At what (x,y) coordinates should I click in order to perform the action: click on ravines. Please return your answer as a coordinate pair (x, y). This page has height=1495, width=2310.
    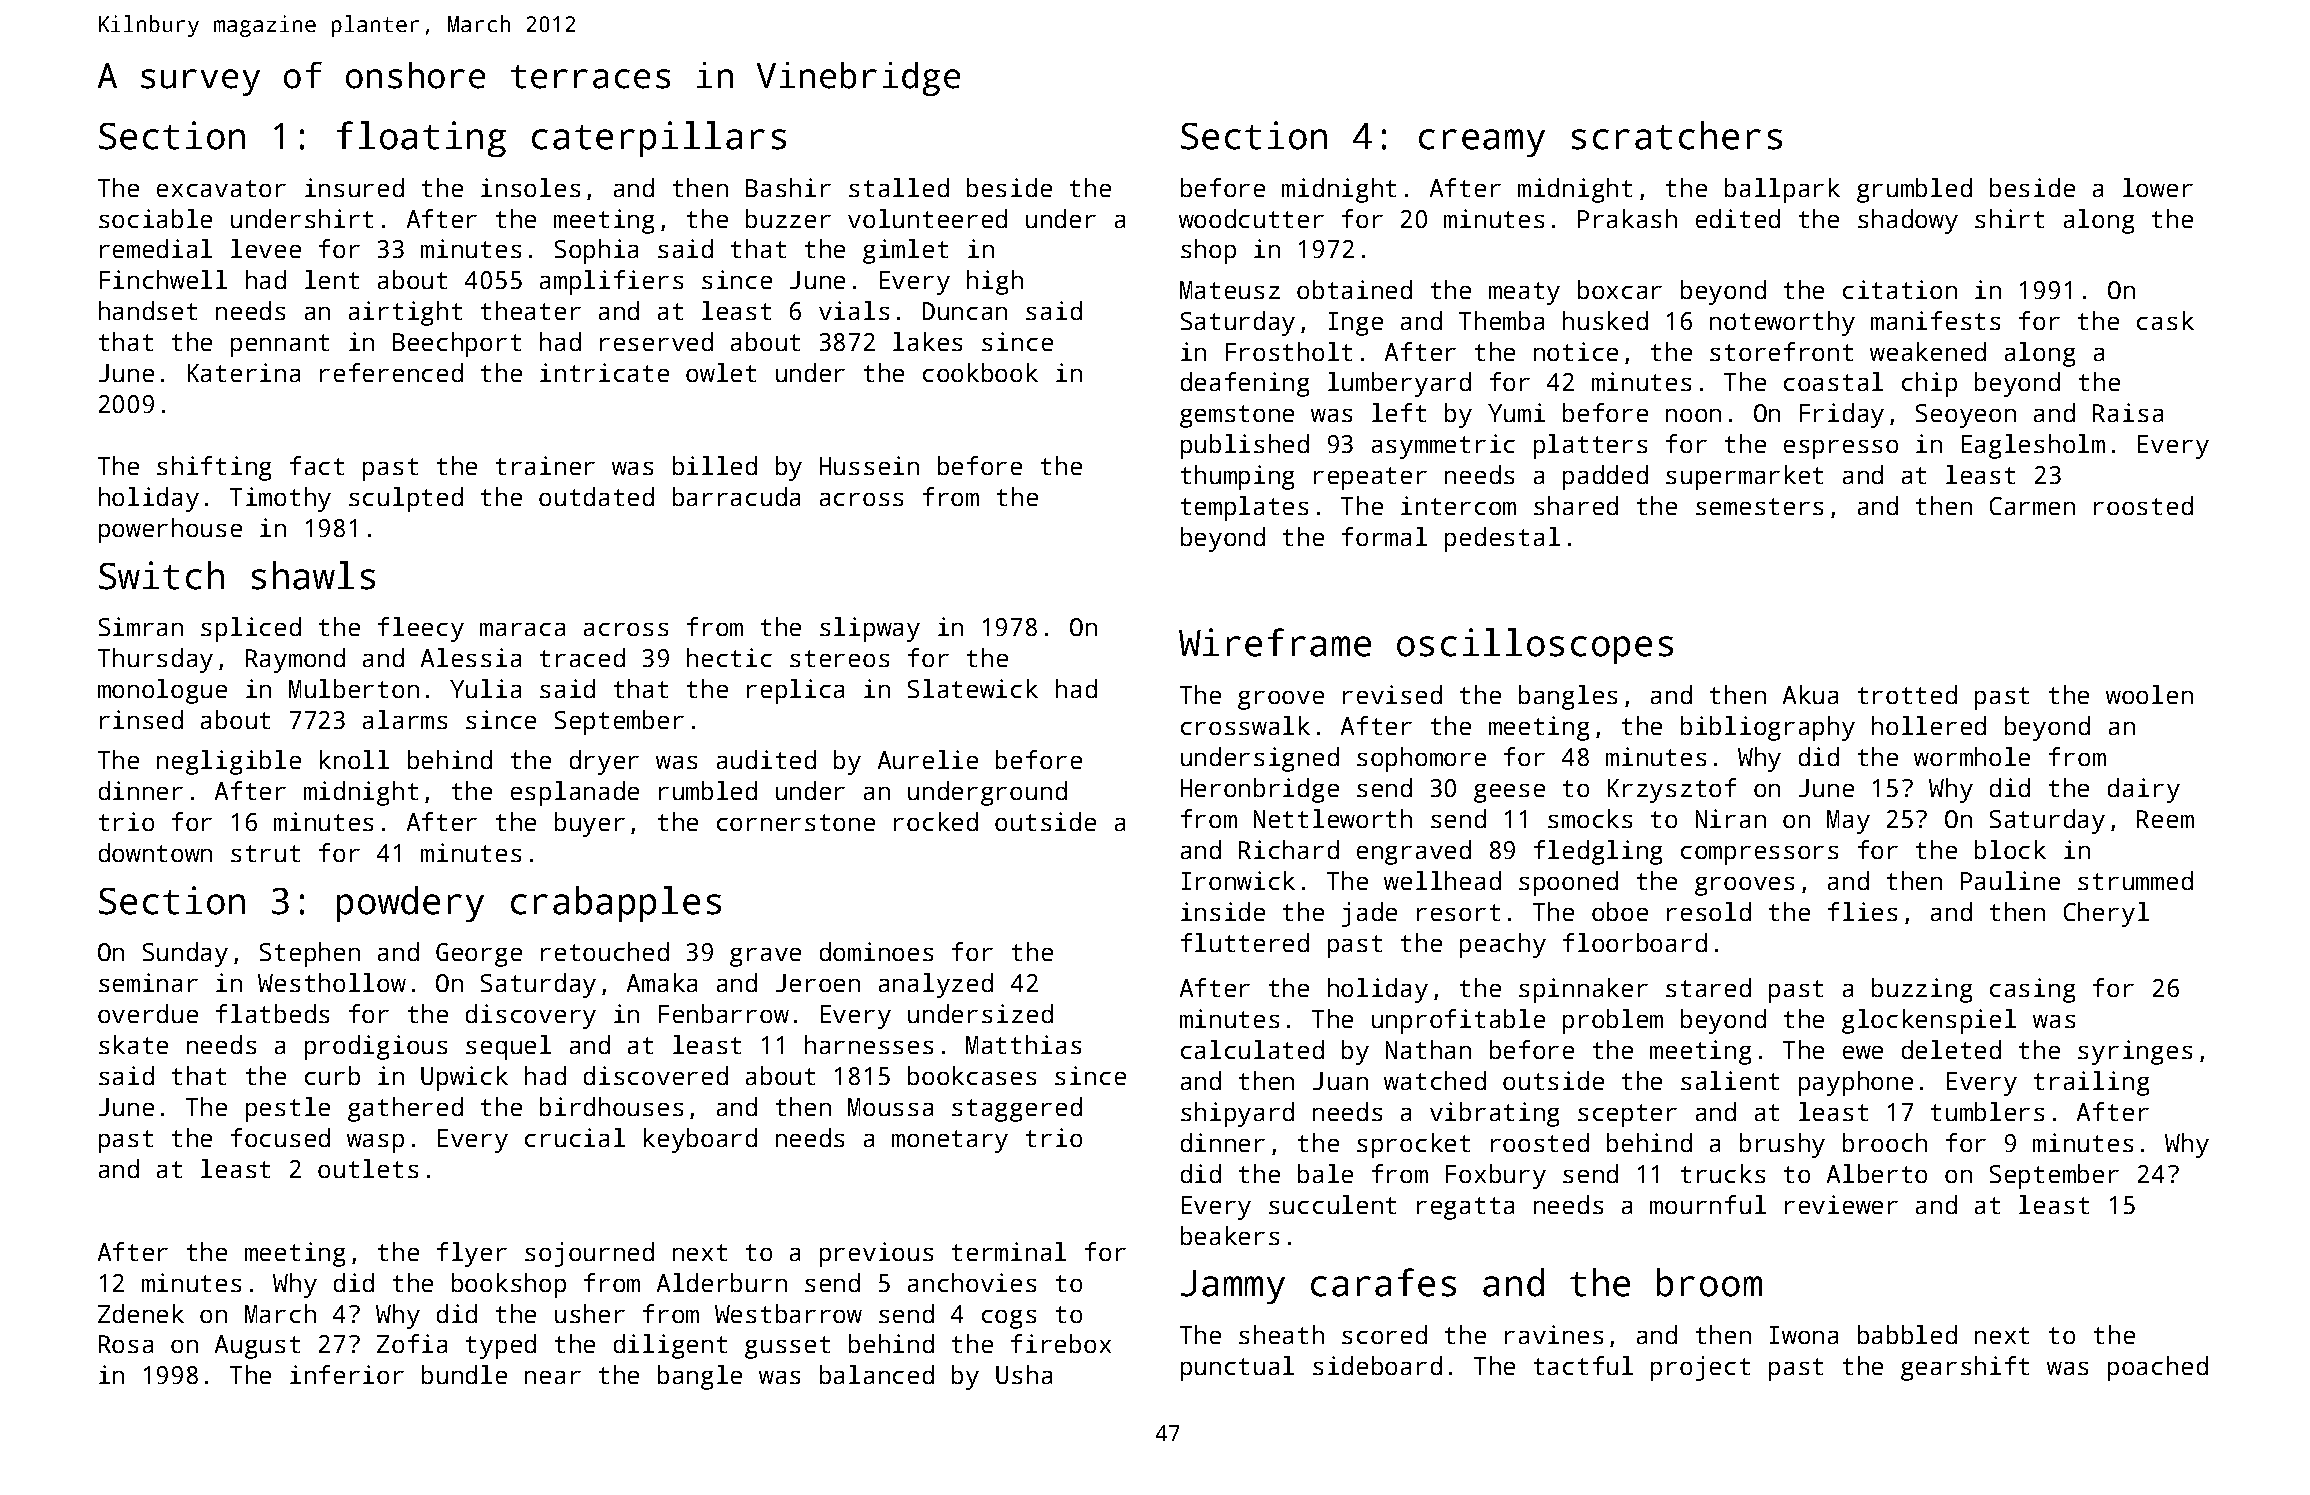
    Looking at the image, I should click on (1554, 1334).
